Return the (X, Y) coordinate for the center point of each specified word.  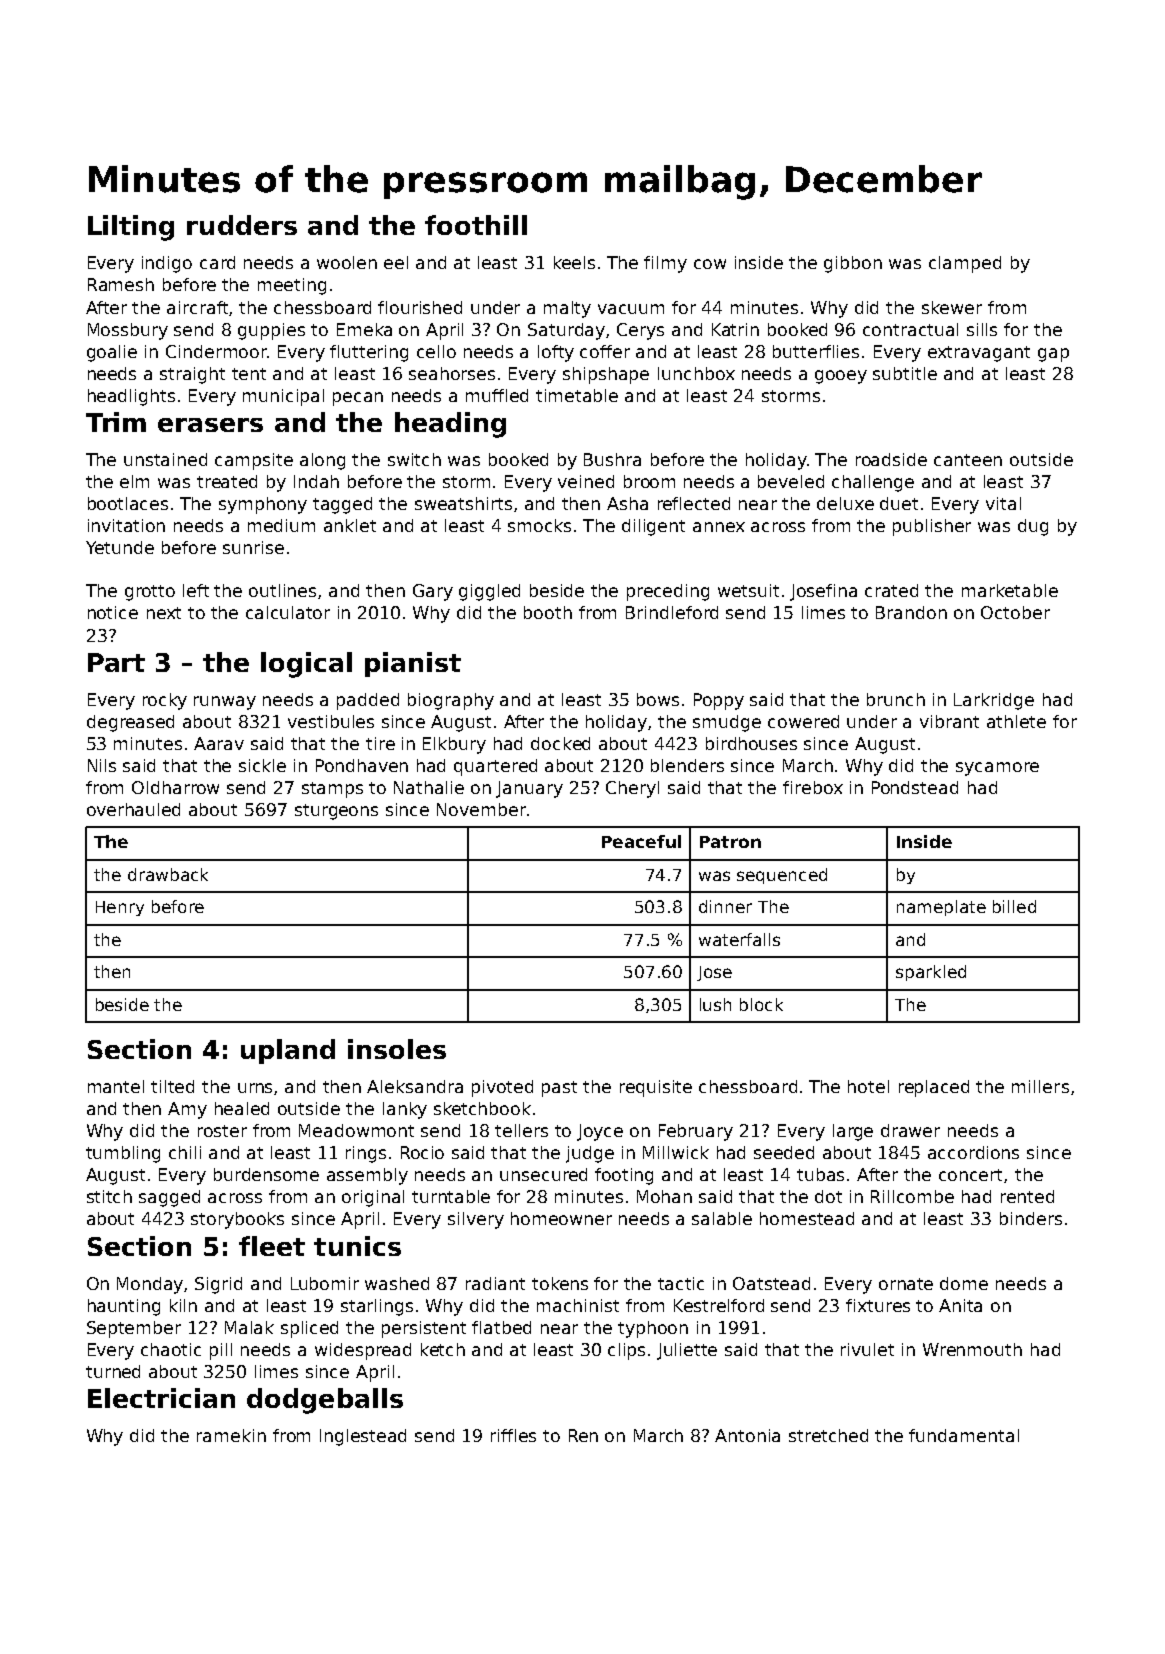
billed (1014, 906)
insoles (397, 1049)
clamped (965, 264)
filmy (665, 264)
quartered (495, 767)
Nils (102, 765)
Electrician (161, 1398)
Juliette (687, 1351)
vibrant (949, 721)
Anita (960, 1305)
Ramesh (121, 284)
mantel (116, 1086)
